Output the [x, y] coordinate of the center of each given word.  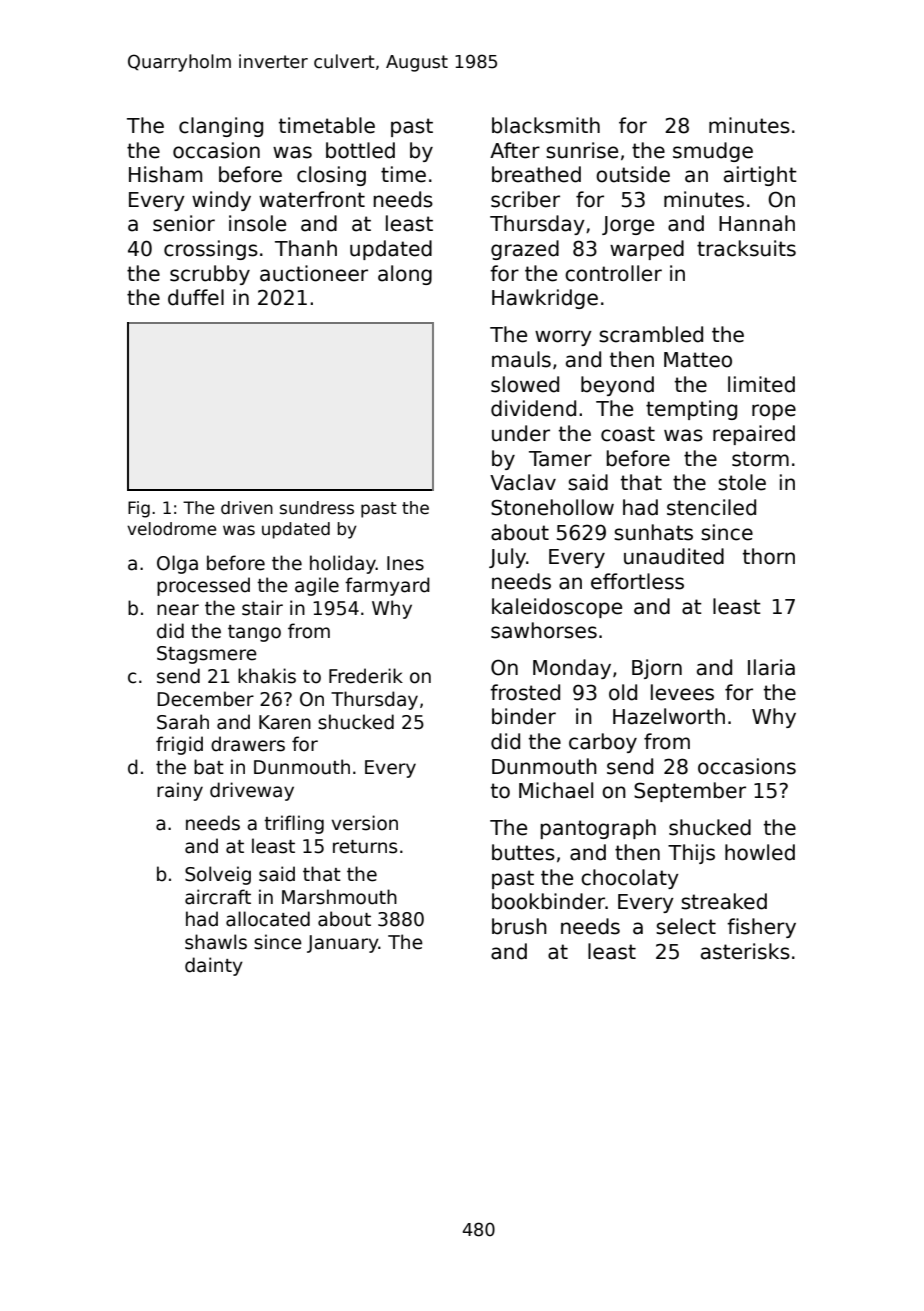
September [690, 792]
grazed [525, 250]
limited [761, 384]
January [343, 944]
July [507, 558]
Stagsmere [207, 655]
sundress [317, 508]
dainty [214, 966]
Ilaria [771, 667]
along [405, 275]
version [364, 823]
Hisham [165, 174]
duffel [196, 297]
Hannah [757, 223]
